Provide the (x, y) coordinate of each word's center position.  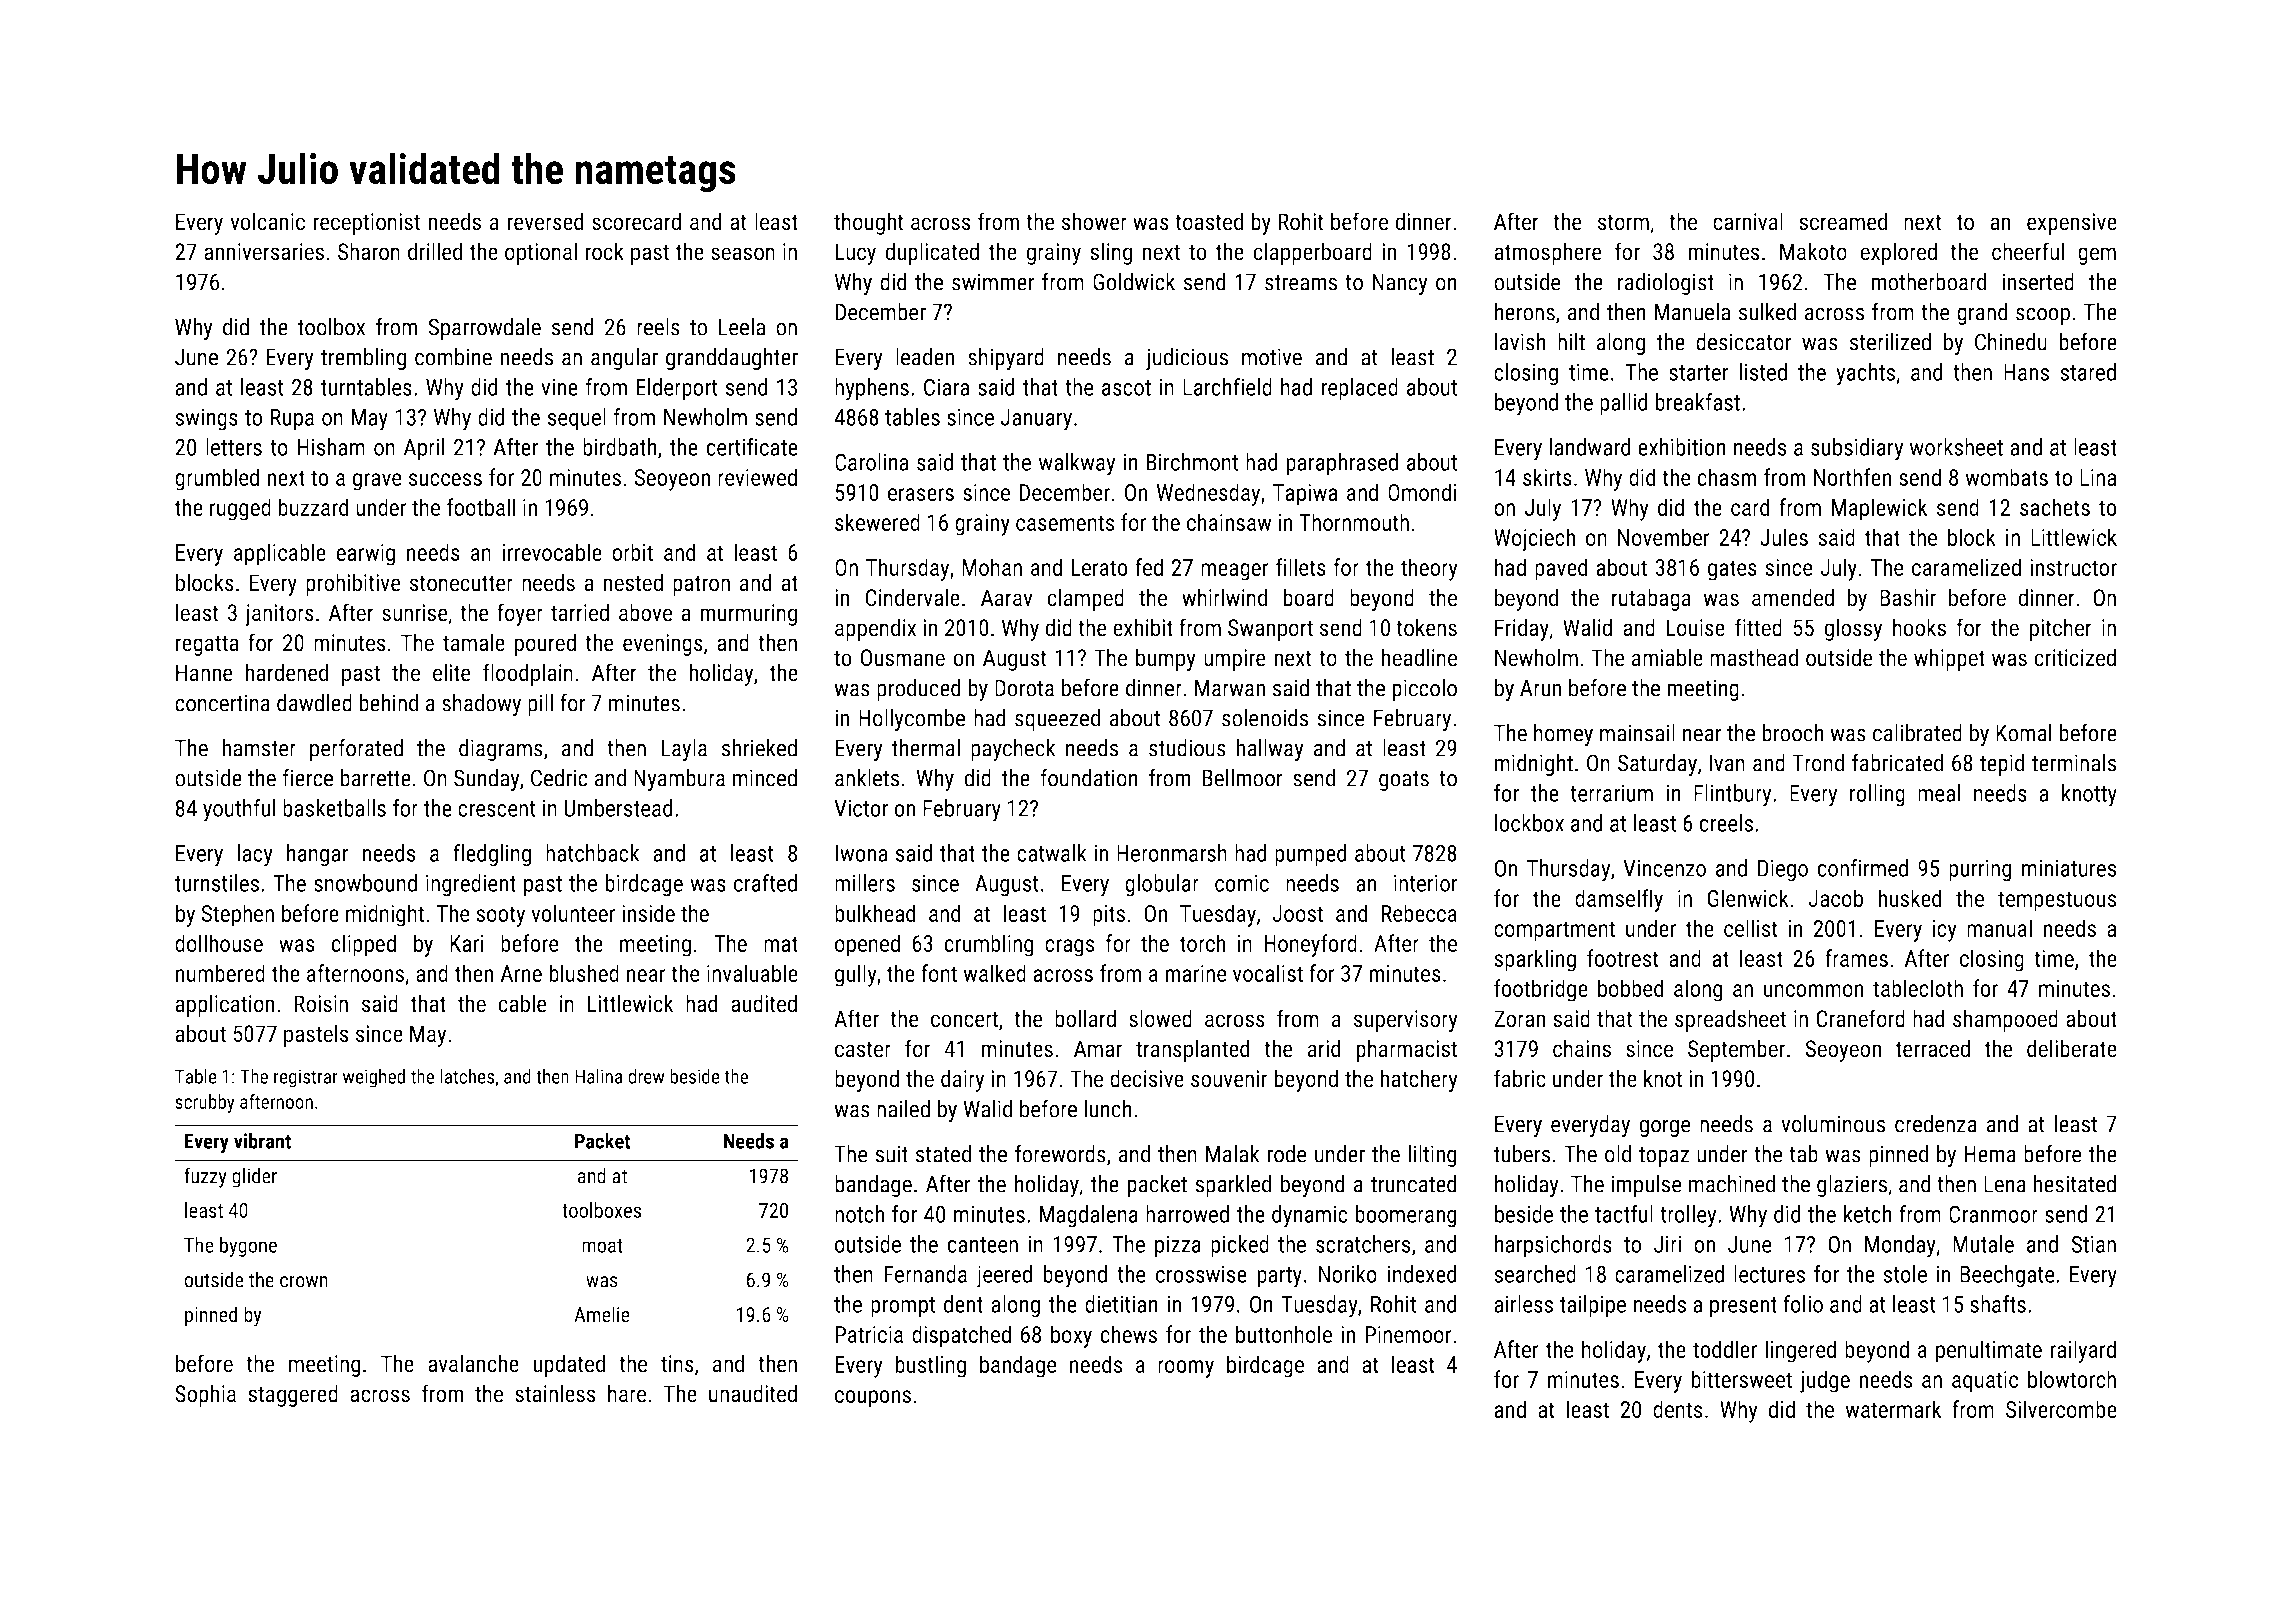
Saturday (1657, 765)
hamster (259, 748)
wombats (2007, 477)
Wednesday (1208, 494)
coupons (873, 1399)
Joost (1297, 913)
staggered (293, 1395)
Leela (742, 327)
